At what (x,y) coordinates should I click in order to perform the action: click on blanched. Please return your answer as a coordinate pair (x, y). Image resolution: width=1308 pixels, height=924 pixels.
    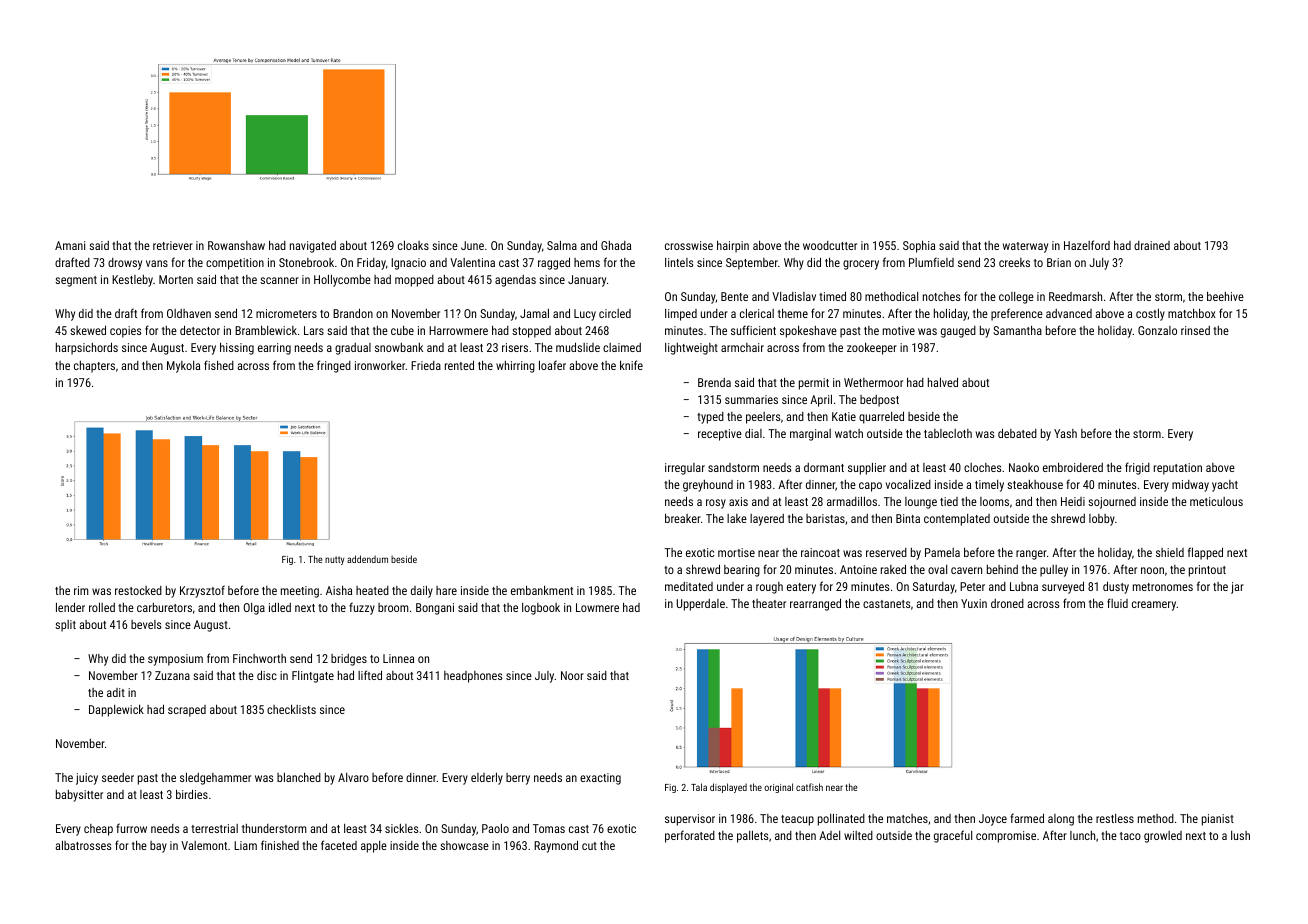
    Looking at the image, I should click on (299, 777).
